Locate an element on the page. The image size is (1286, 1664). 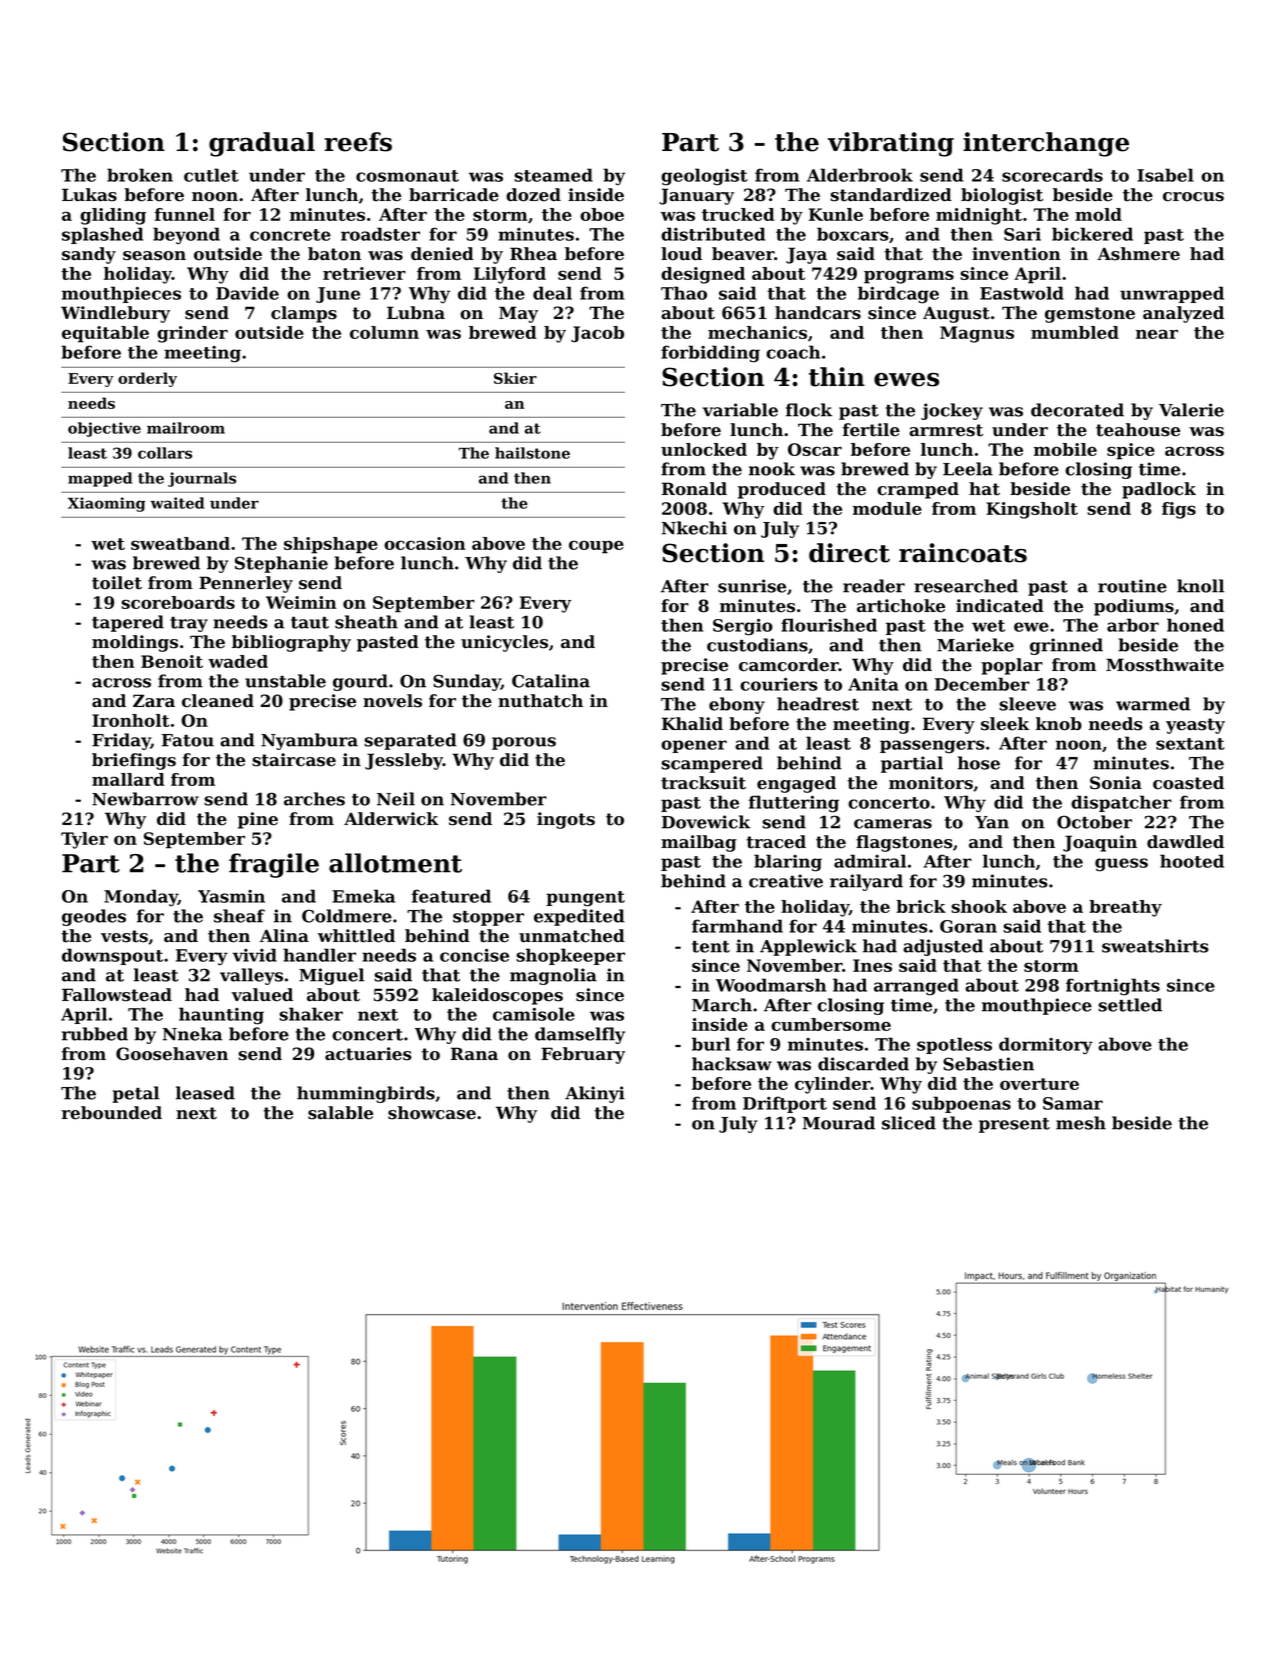
creative is located at coordinates (786, 881).
